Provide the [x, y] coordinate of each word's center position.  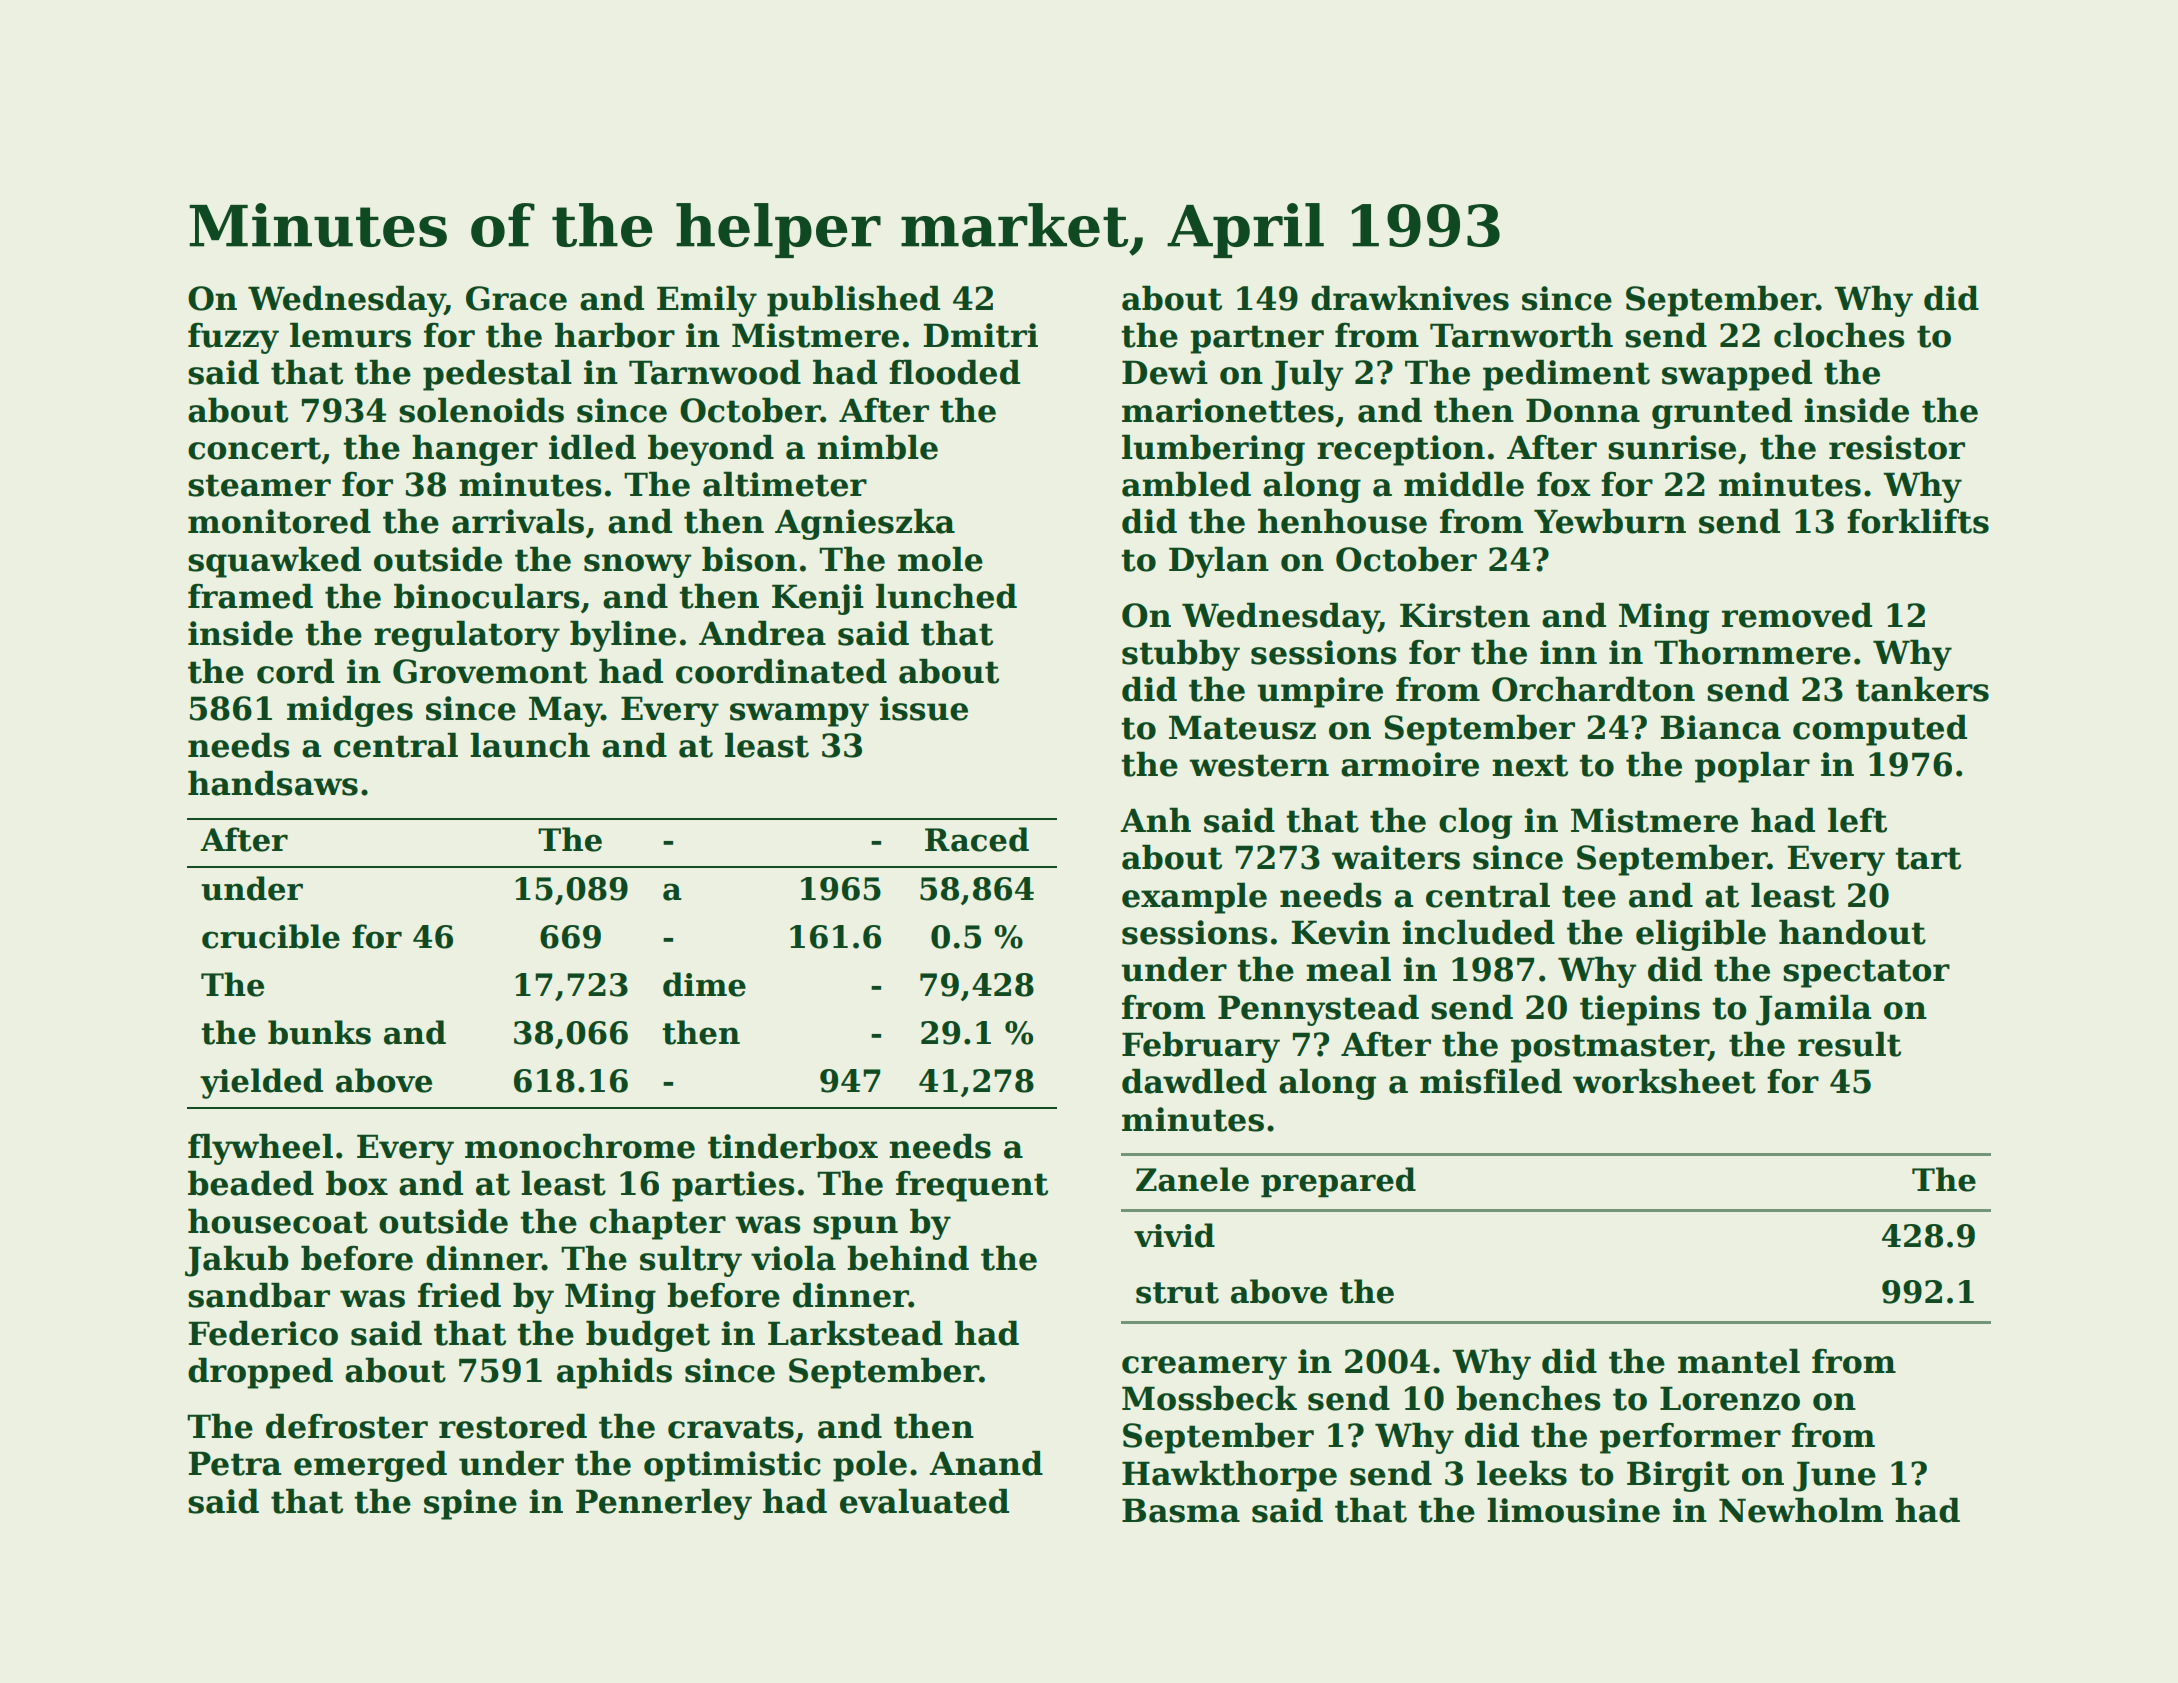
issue [924, 708]
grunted [1722, 413]
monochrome [580, 1146]
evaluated [924, 1501]
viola [793, 1258]
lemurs [350, 335]
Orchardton [1593, 689]
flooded [954, 372]
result [1849, 1044]
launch [530, 745]
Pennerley [664, 1504]
